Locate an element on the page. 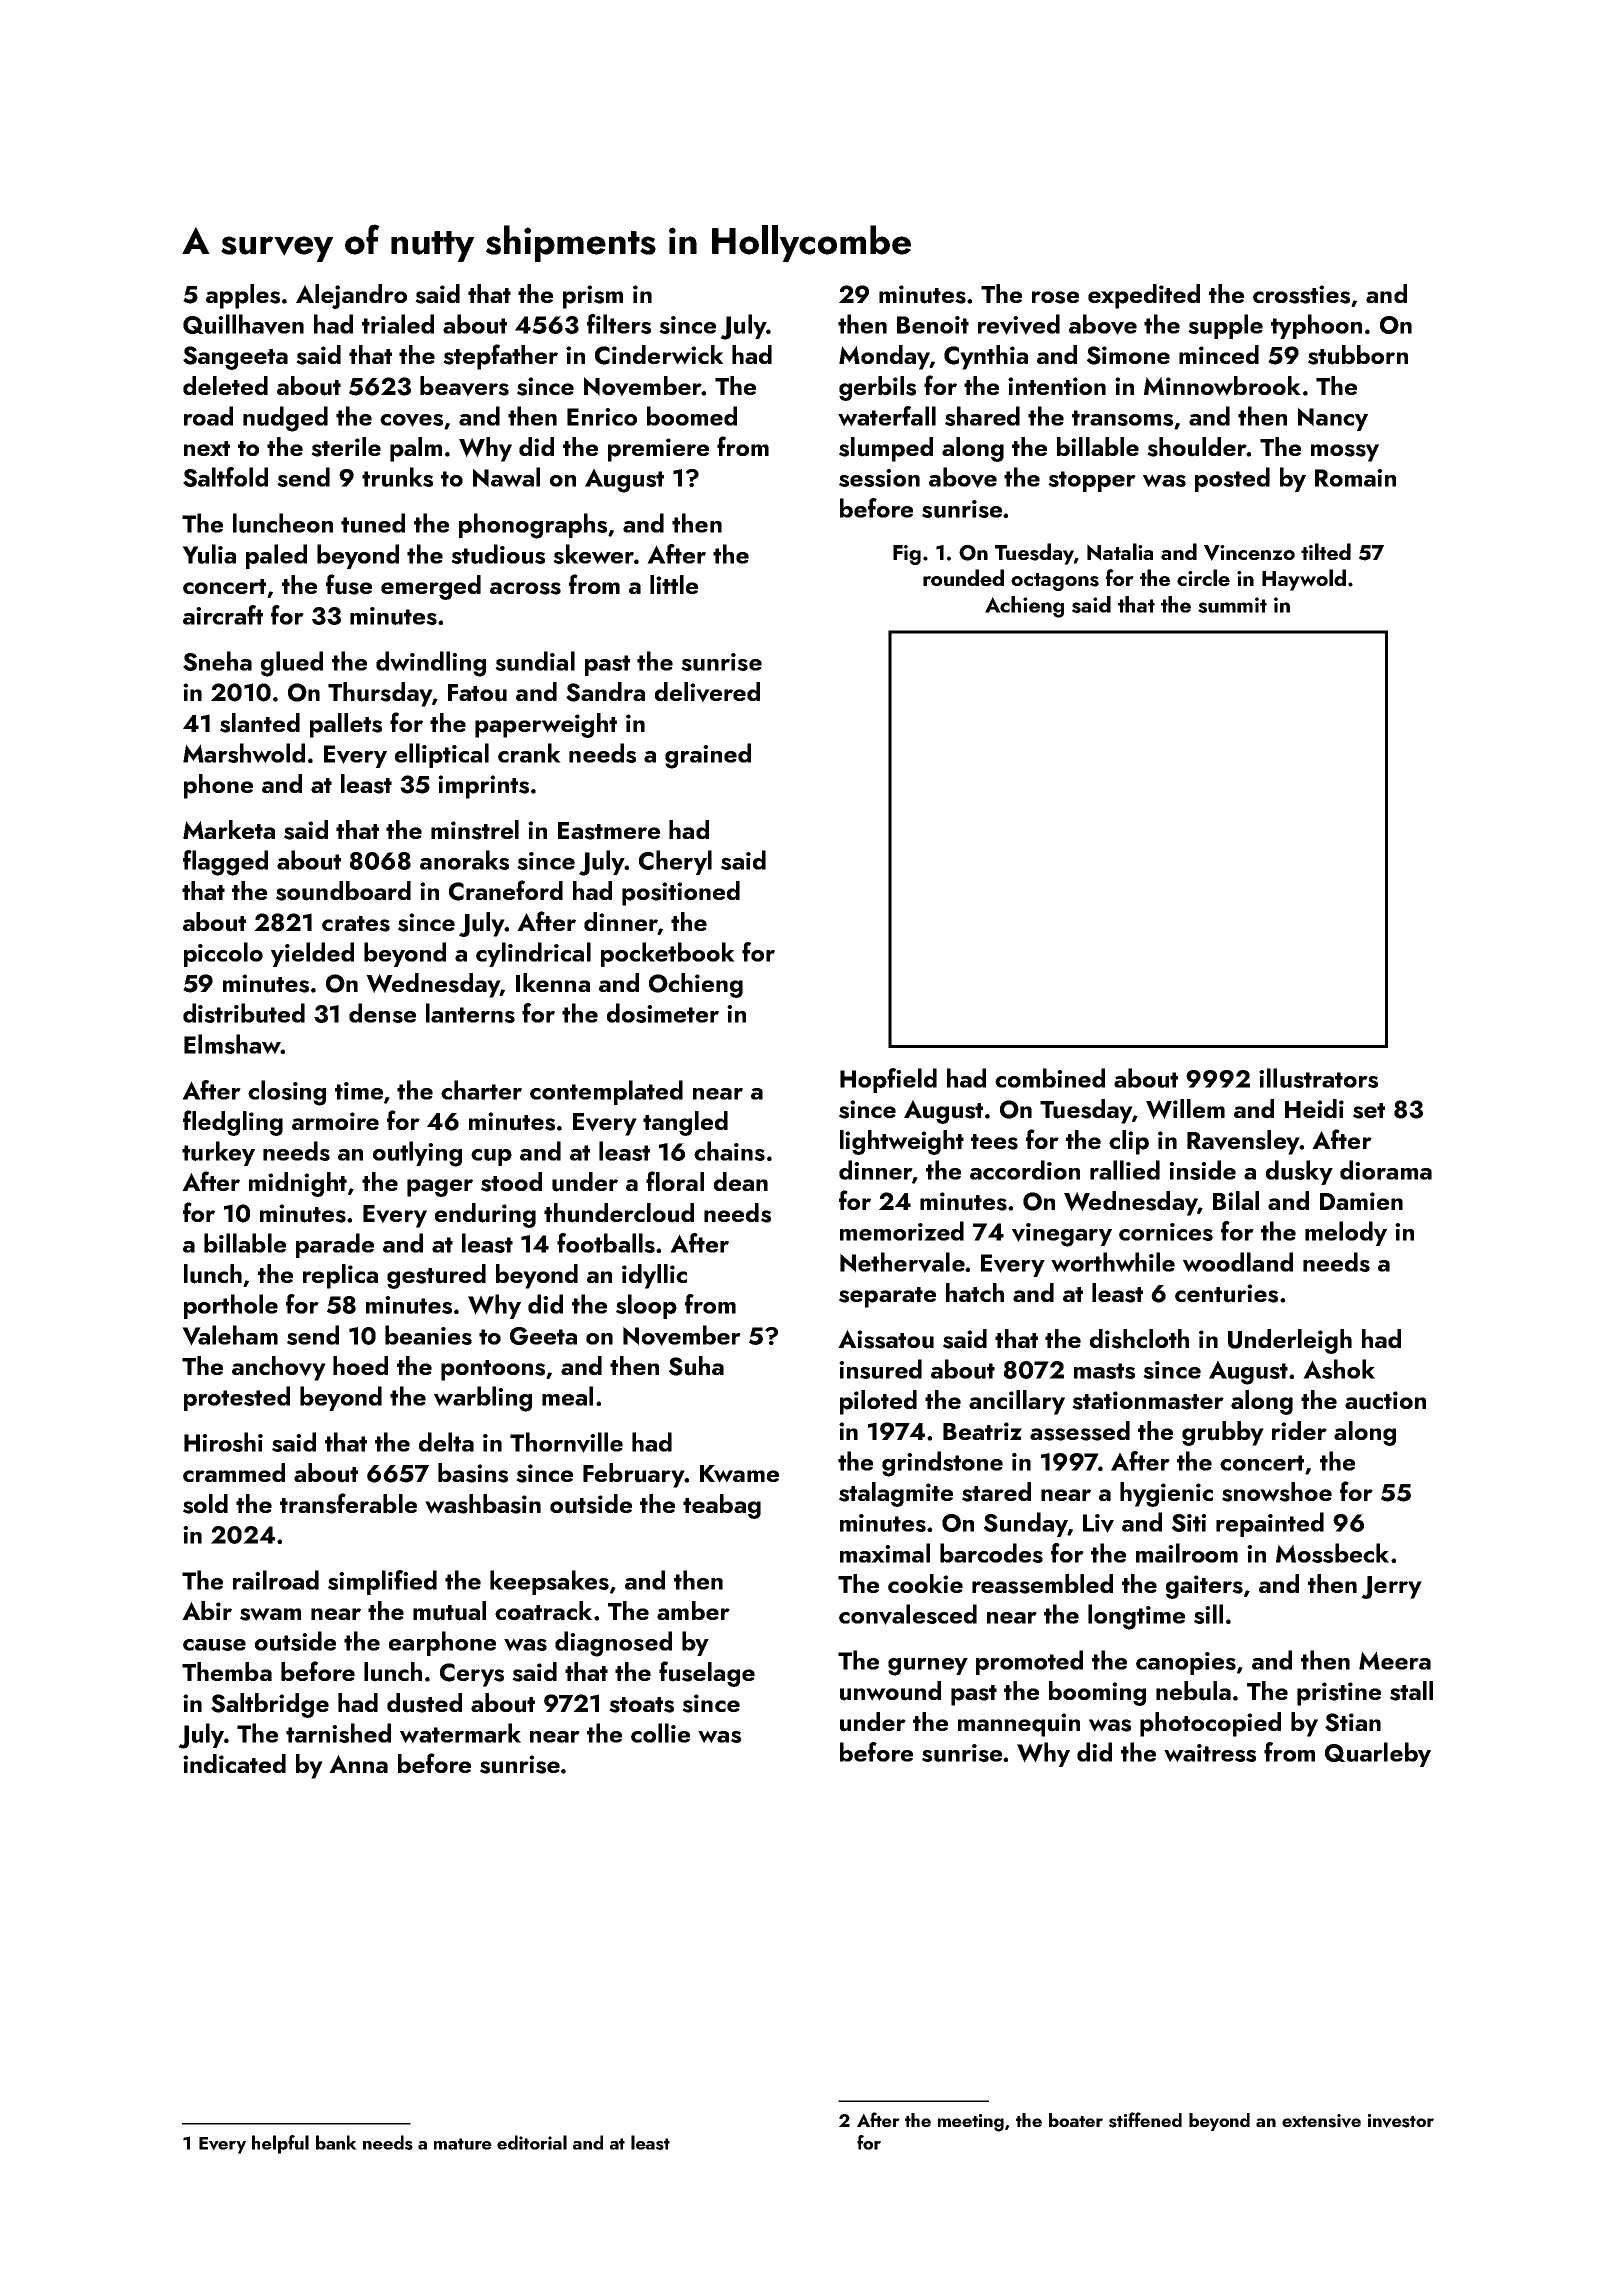  editorial is located at coordinates (532, 2142).
